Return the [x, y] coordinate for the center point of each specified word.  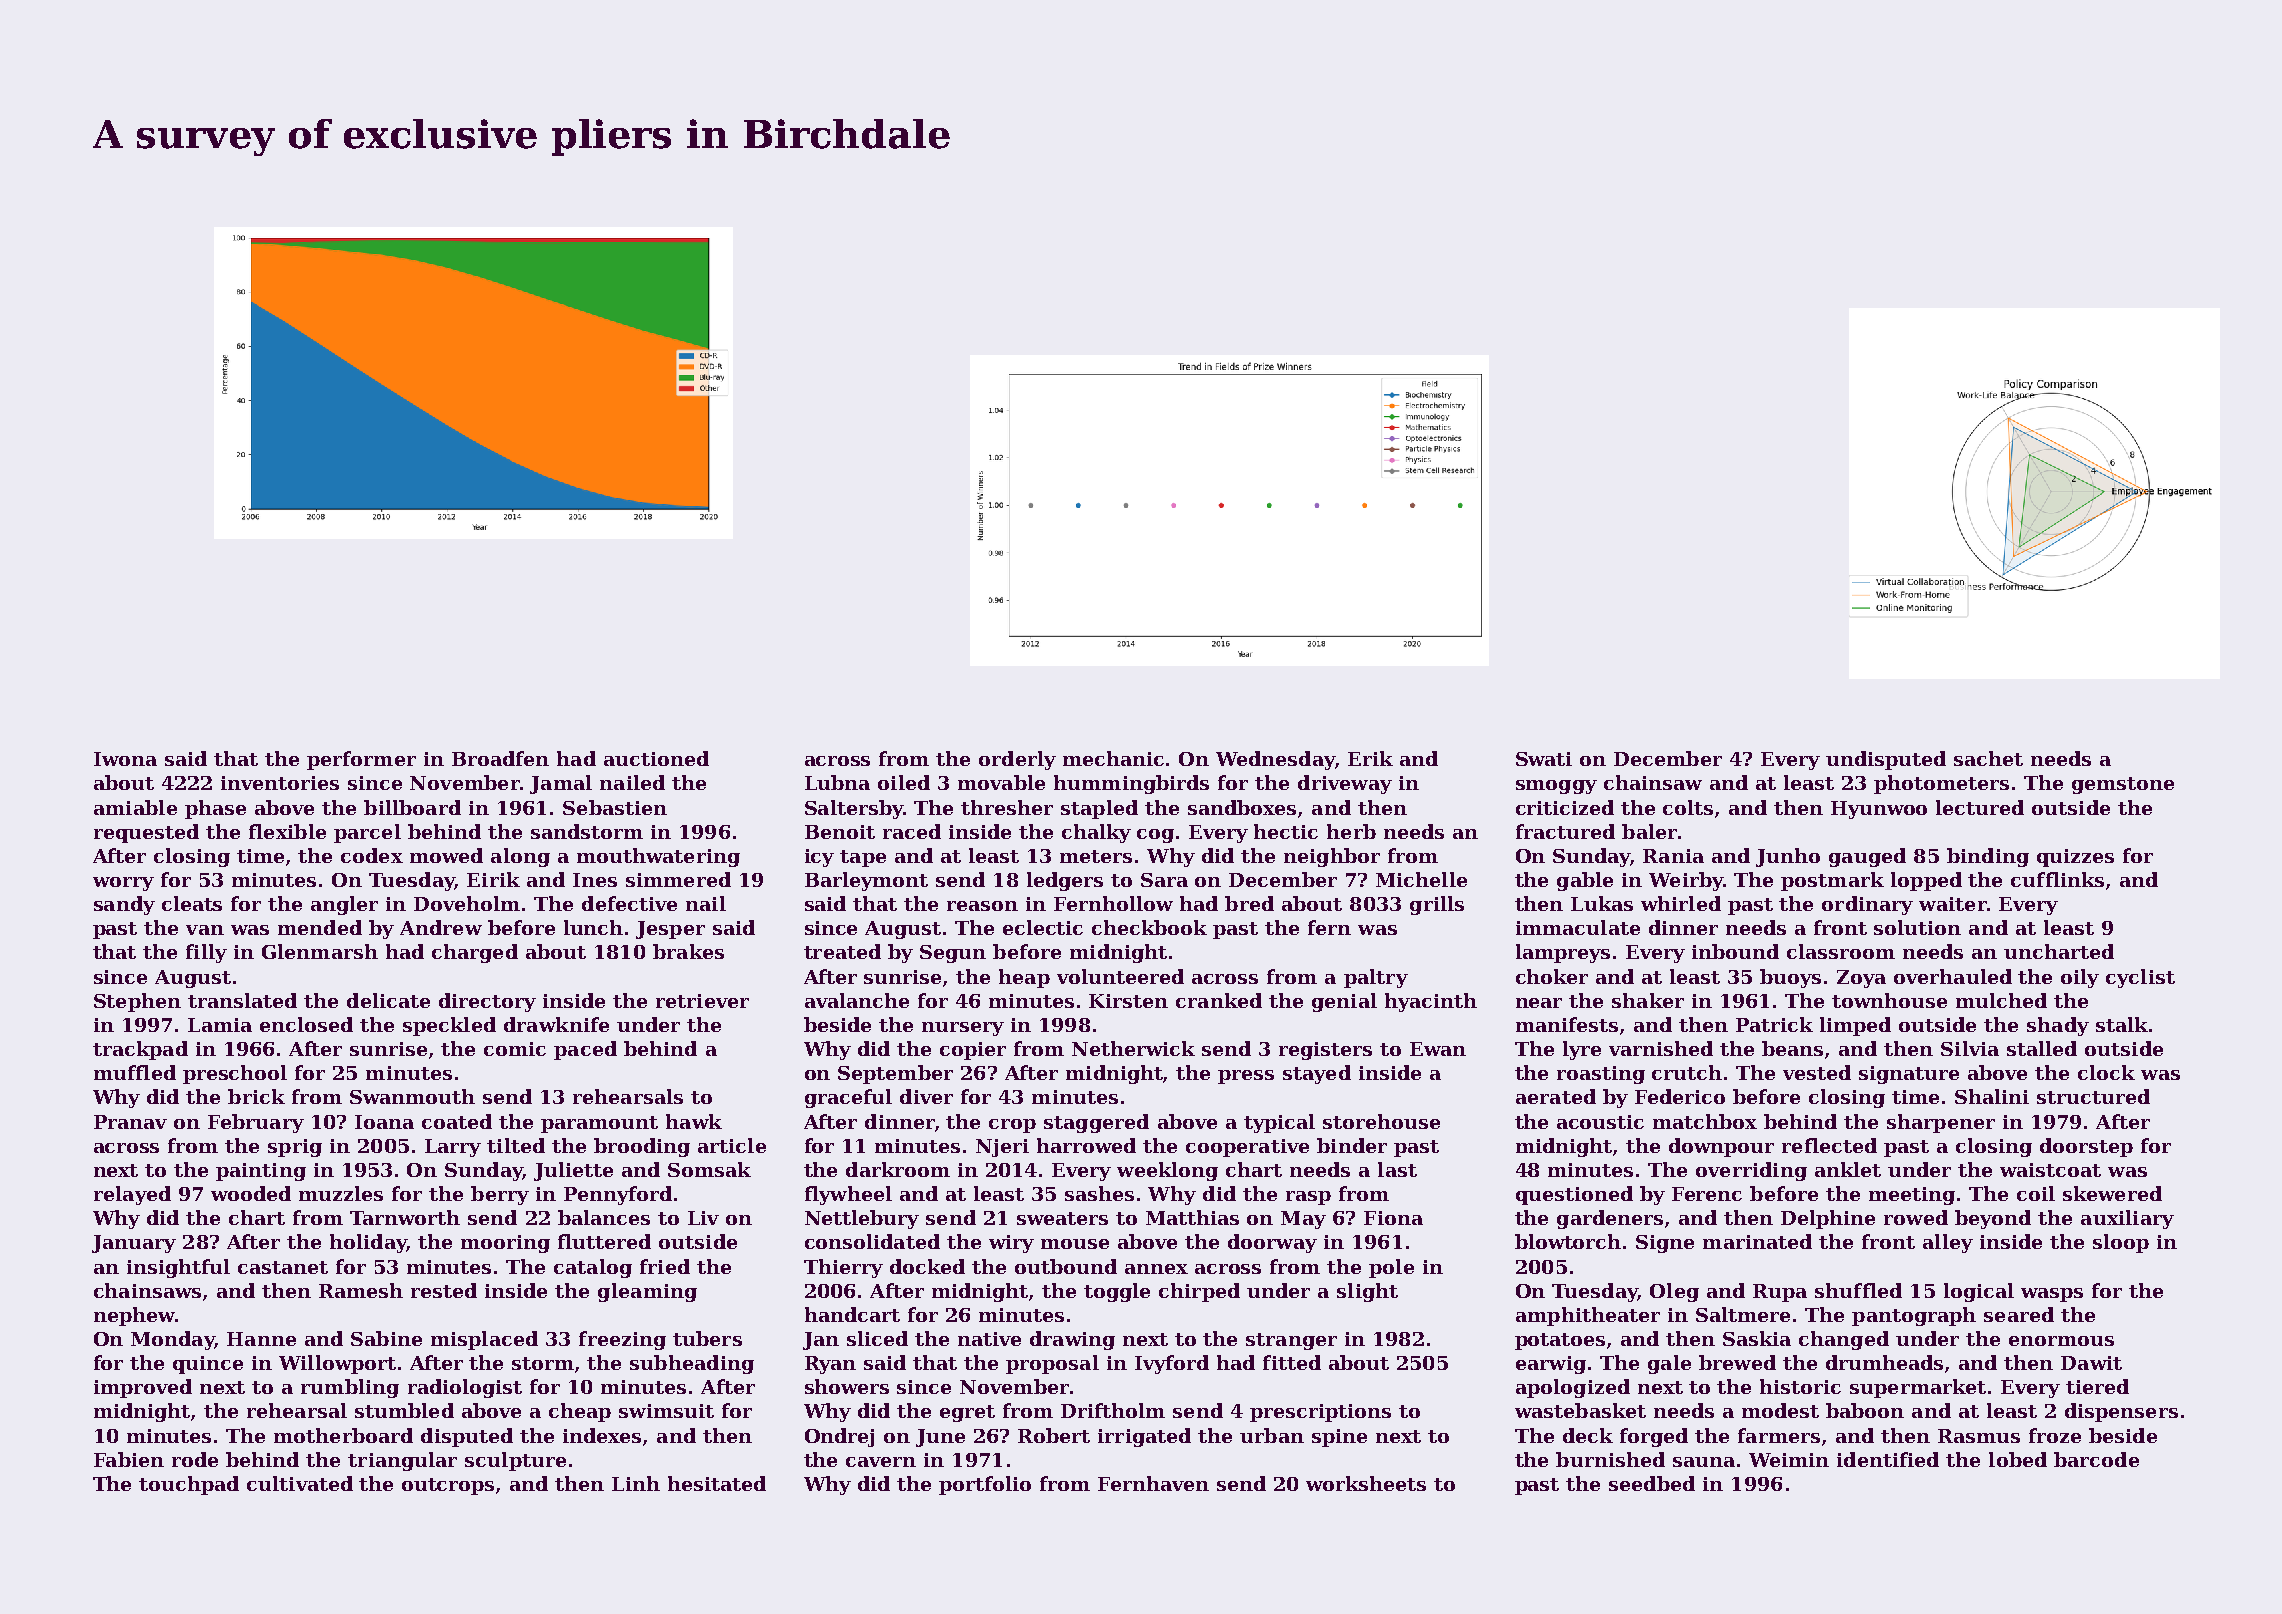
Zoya [1861, 979]
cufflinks [2057, 879]
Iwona [125, 759]
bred [1249, 903]
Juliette [573, 1171]
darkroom [898, 1169]
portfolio [985, 1485]
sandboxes [1242, 807]
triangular [402, 1461]
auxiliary [2127, 1219]
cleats [192, 903]
